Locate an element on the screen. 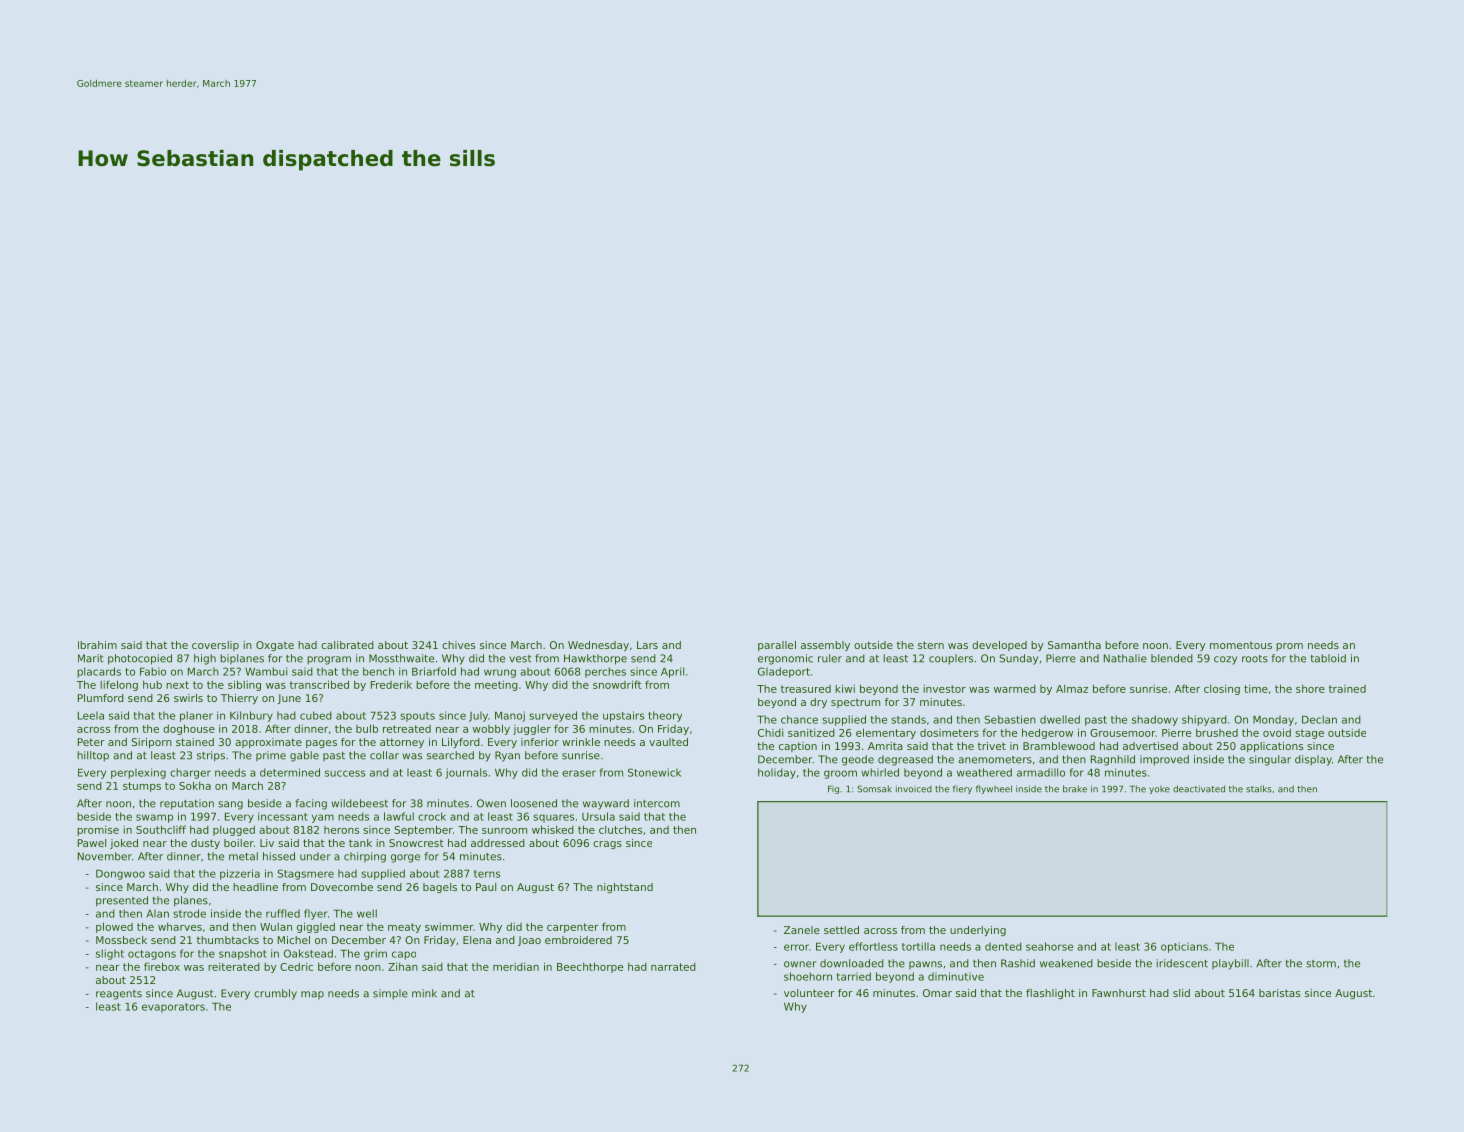 This screenshot has height=1132, width=1464. yoke is located at coordinates (1159, 790).
